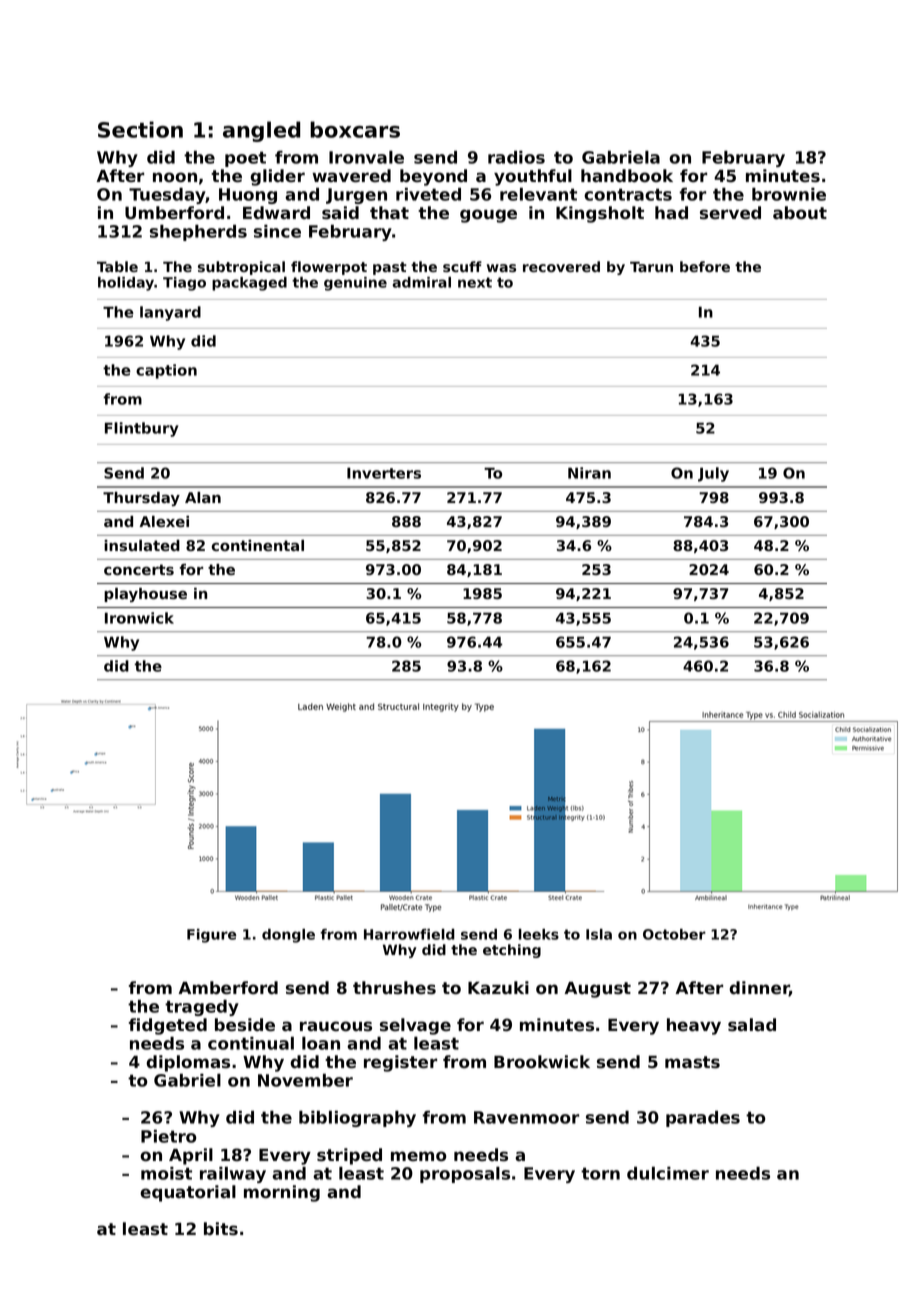 Image resolution: width=924 pixels, height=1308 pixels. I want to click on selvage, so click(415, 1026).
